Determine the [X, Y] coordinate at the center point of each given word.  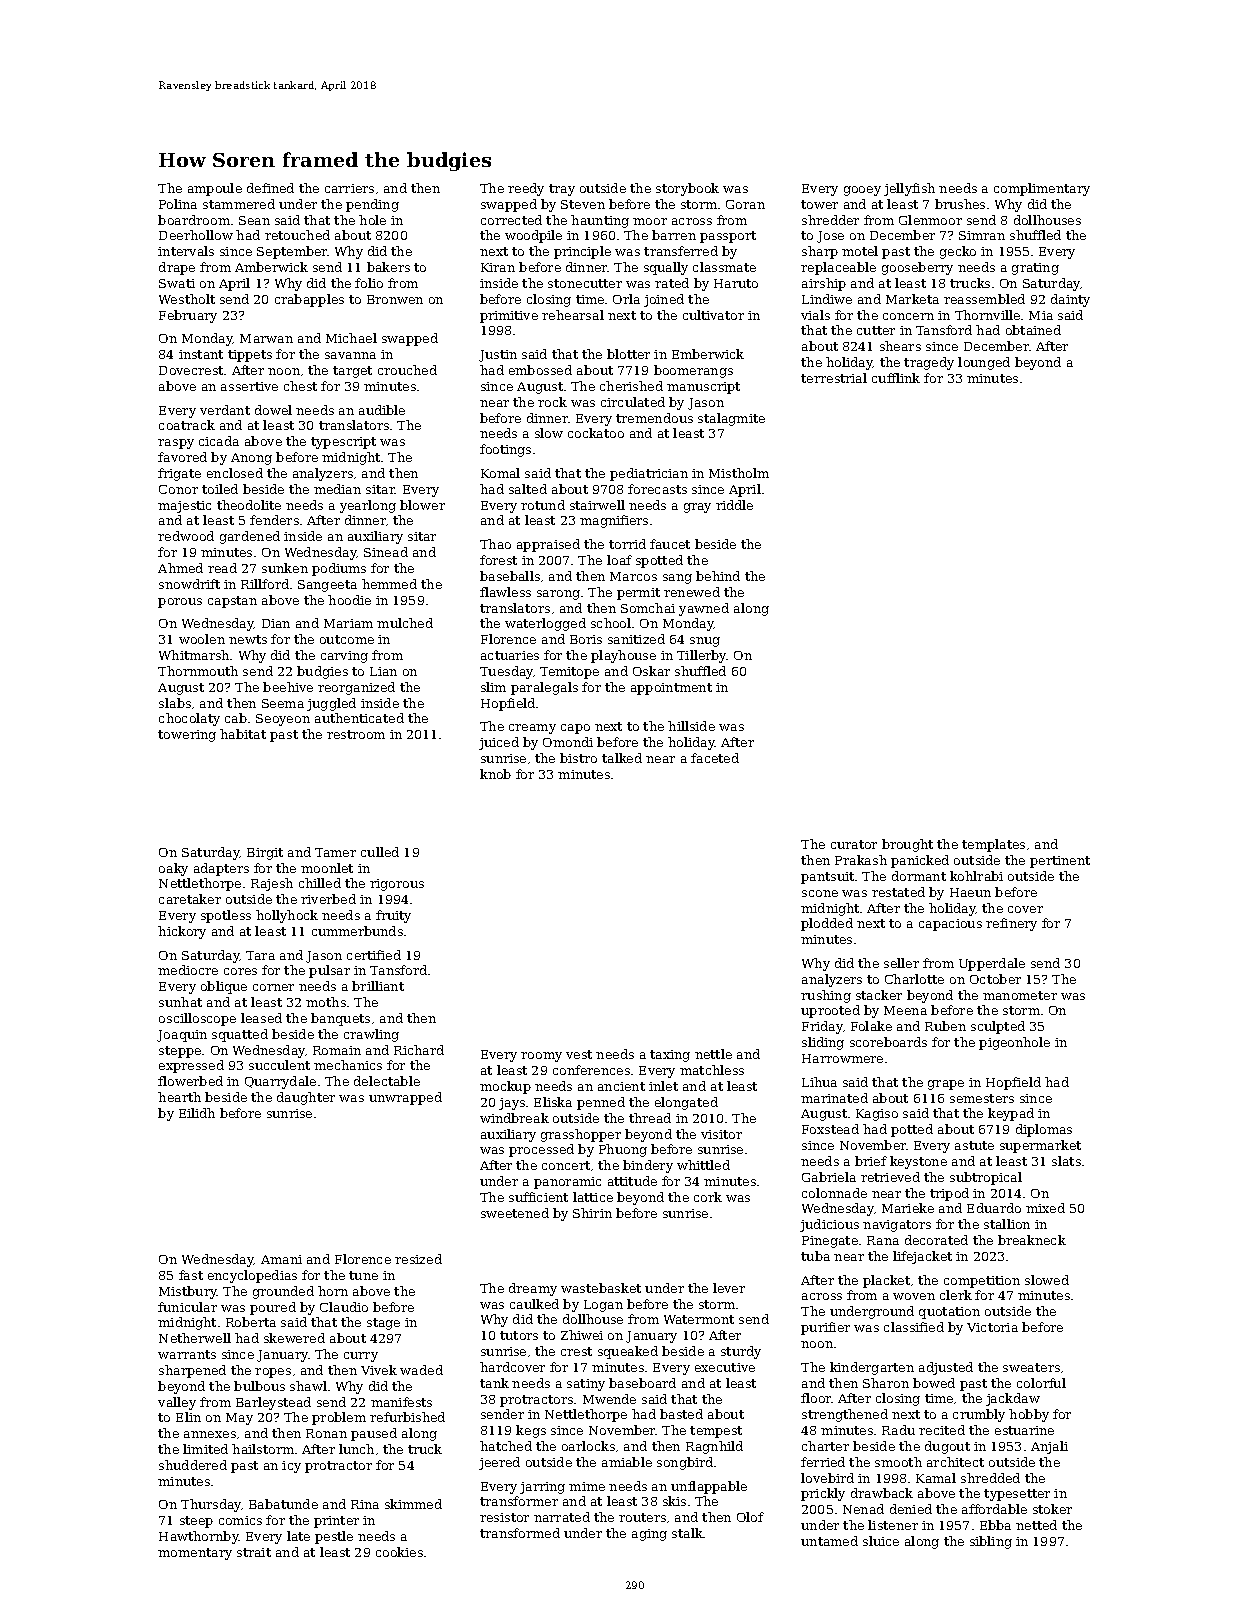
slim [493, 687]
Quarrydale [280, 1082]
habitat [243, 734]
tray [562, 190]
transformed [520, 1533]
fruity [393, 916]
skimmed [413, 1504]
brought [907, 845]
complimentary [1042, 189]
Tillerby [702, 656]
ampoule [215, 189]
